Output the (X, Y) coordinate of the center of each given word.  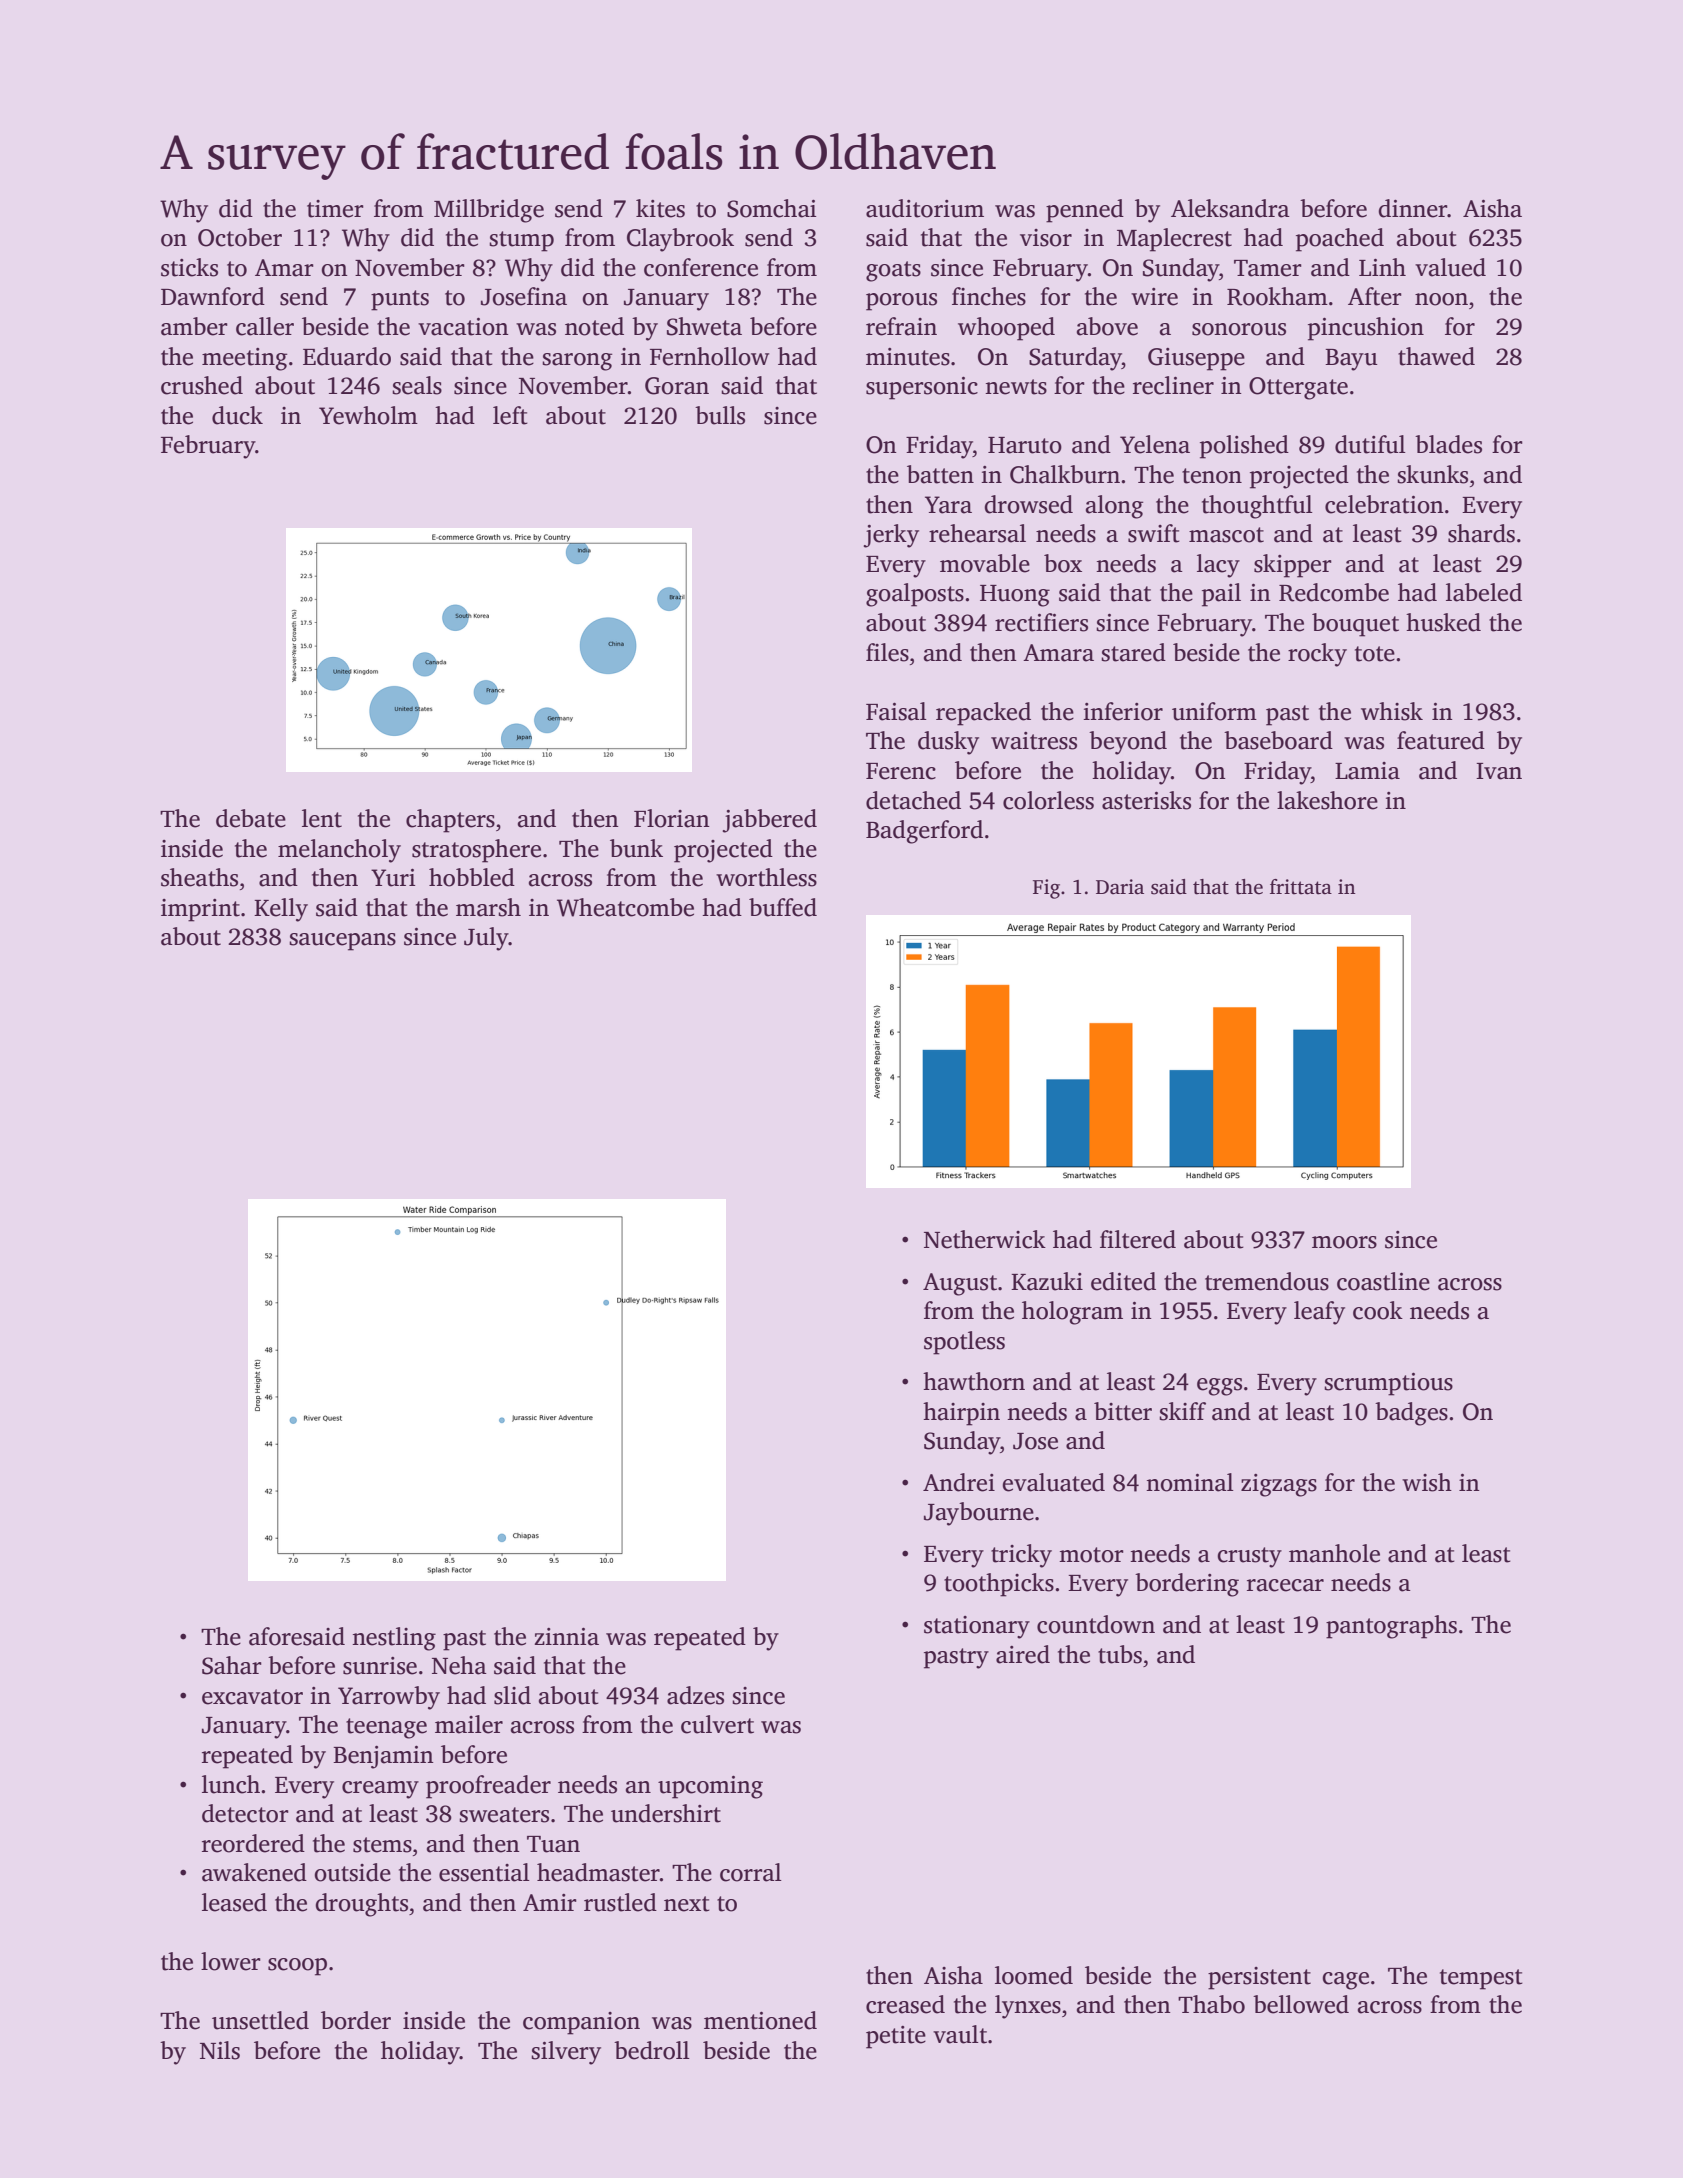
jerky (891, 536)
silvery (566, 2053)
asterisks (1146, 800)
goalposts (915, 595)
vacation (463, 327)
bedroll (652, 2050)
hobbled (472, 877)
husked (1443, 622)
